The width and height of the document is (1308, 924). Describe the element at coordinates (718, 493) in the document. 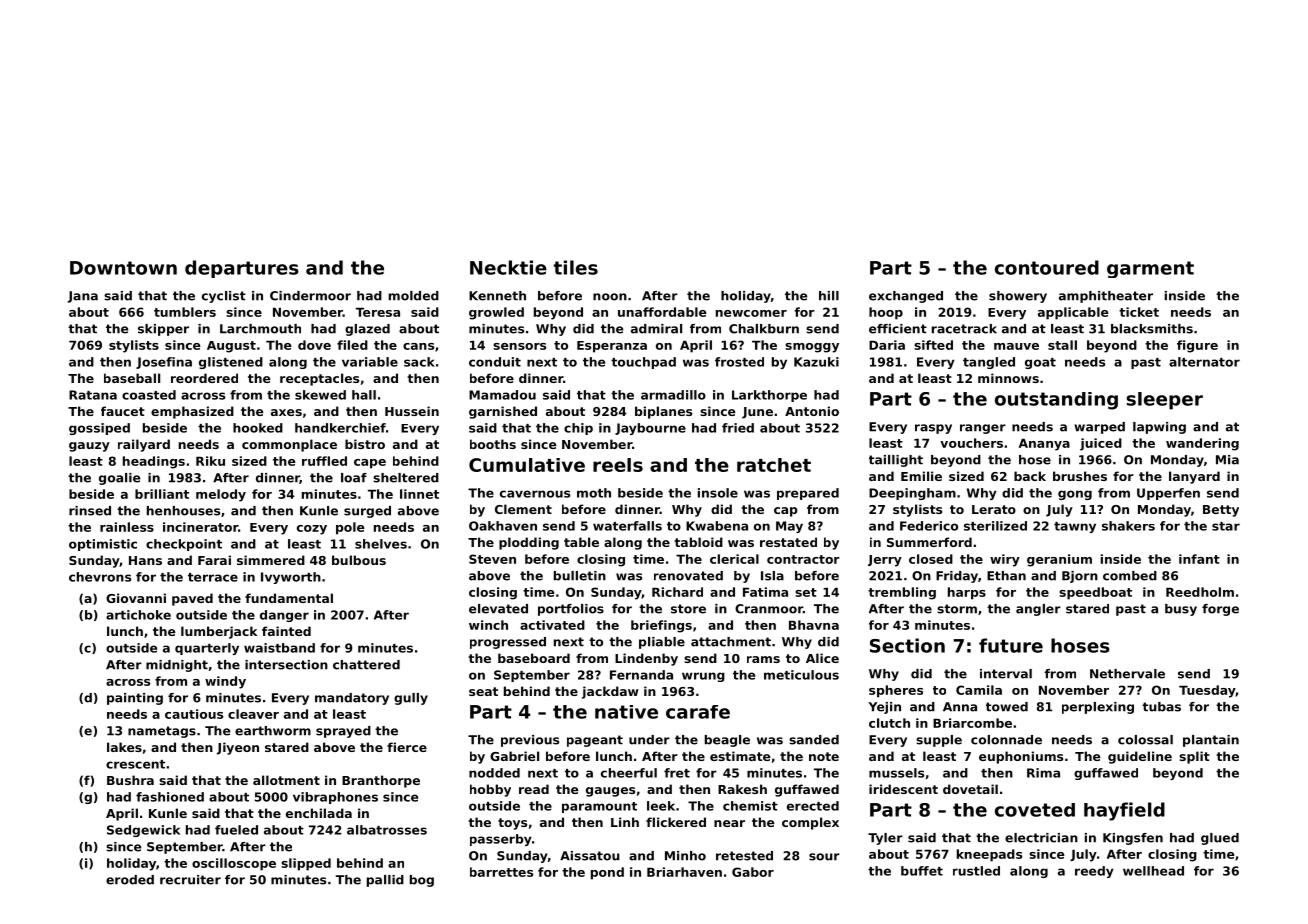

I see `insole` at that location.
